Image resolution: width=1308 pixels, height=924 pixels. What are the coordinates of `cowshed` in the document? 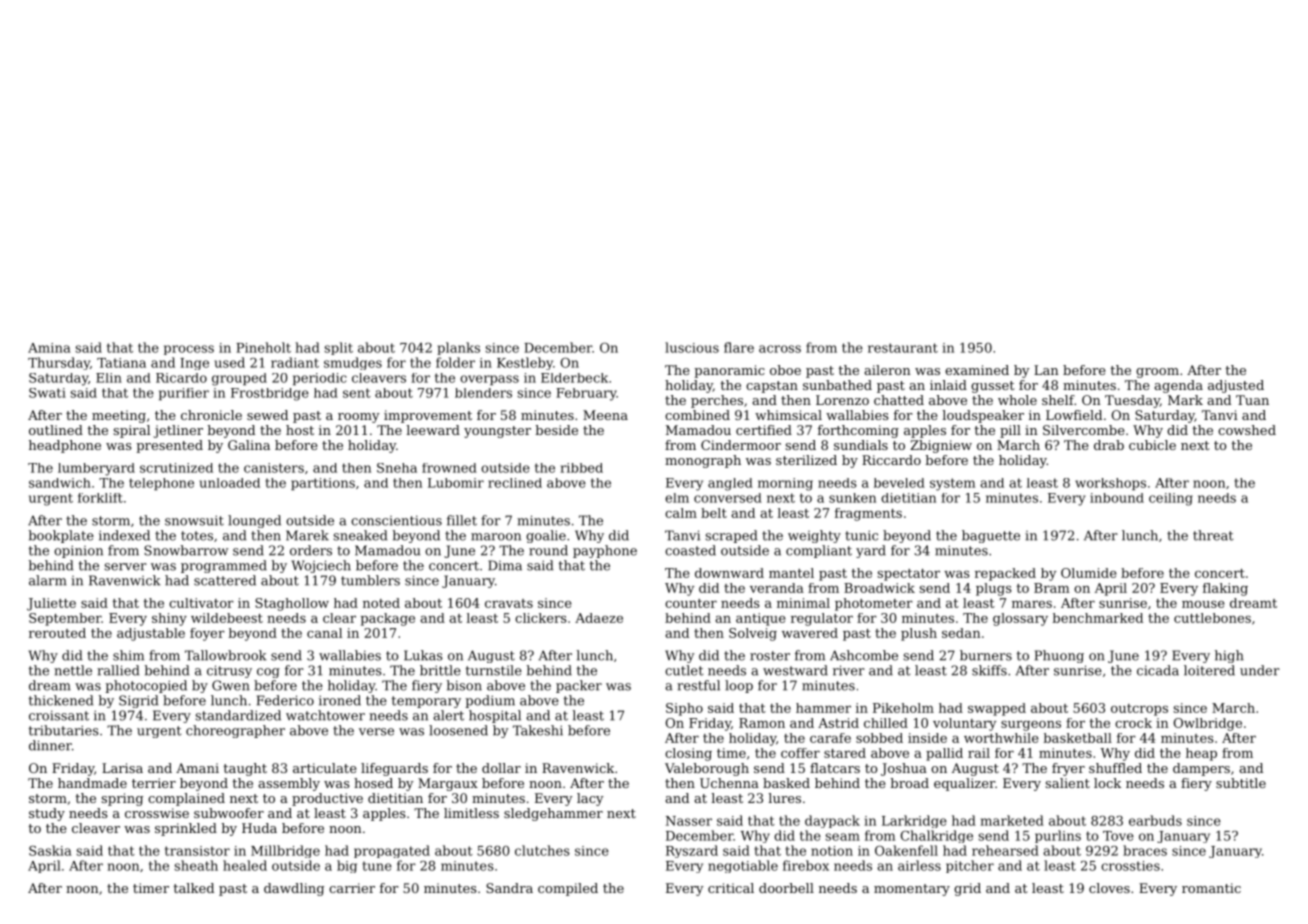 It's located at (1247, 430).
